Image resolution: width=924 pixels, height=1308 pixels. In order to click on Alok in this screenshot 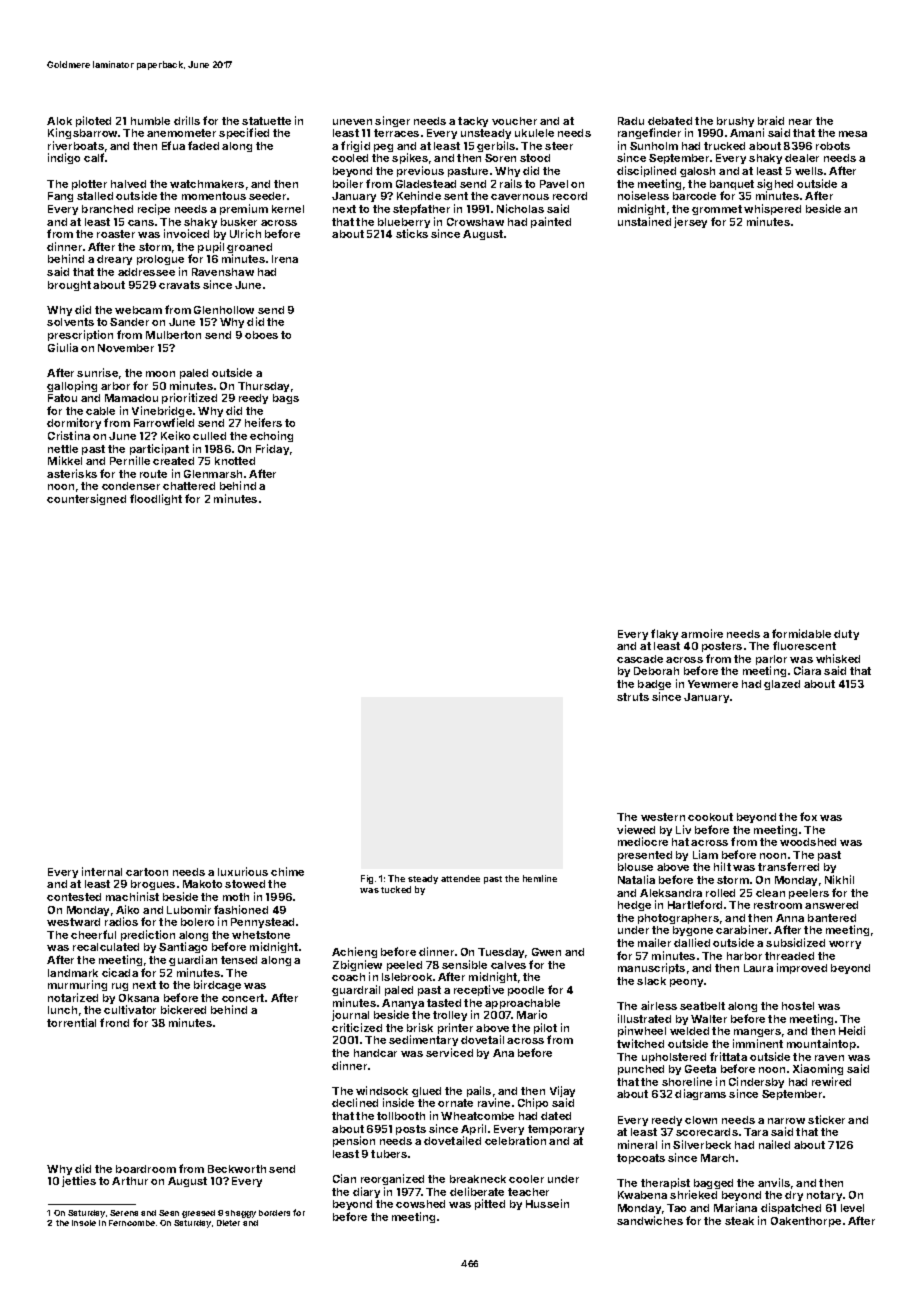, I will do `click(59, 121)`.
